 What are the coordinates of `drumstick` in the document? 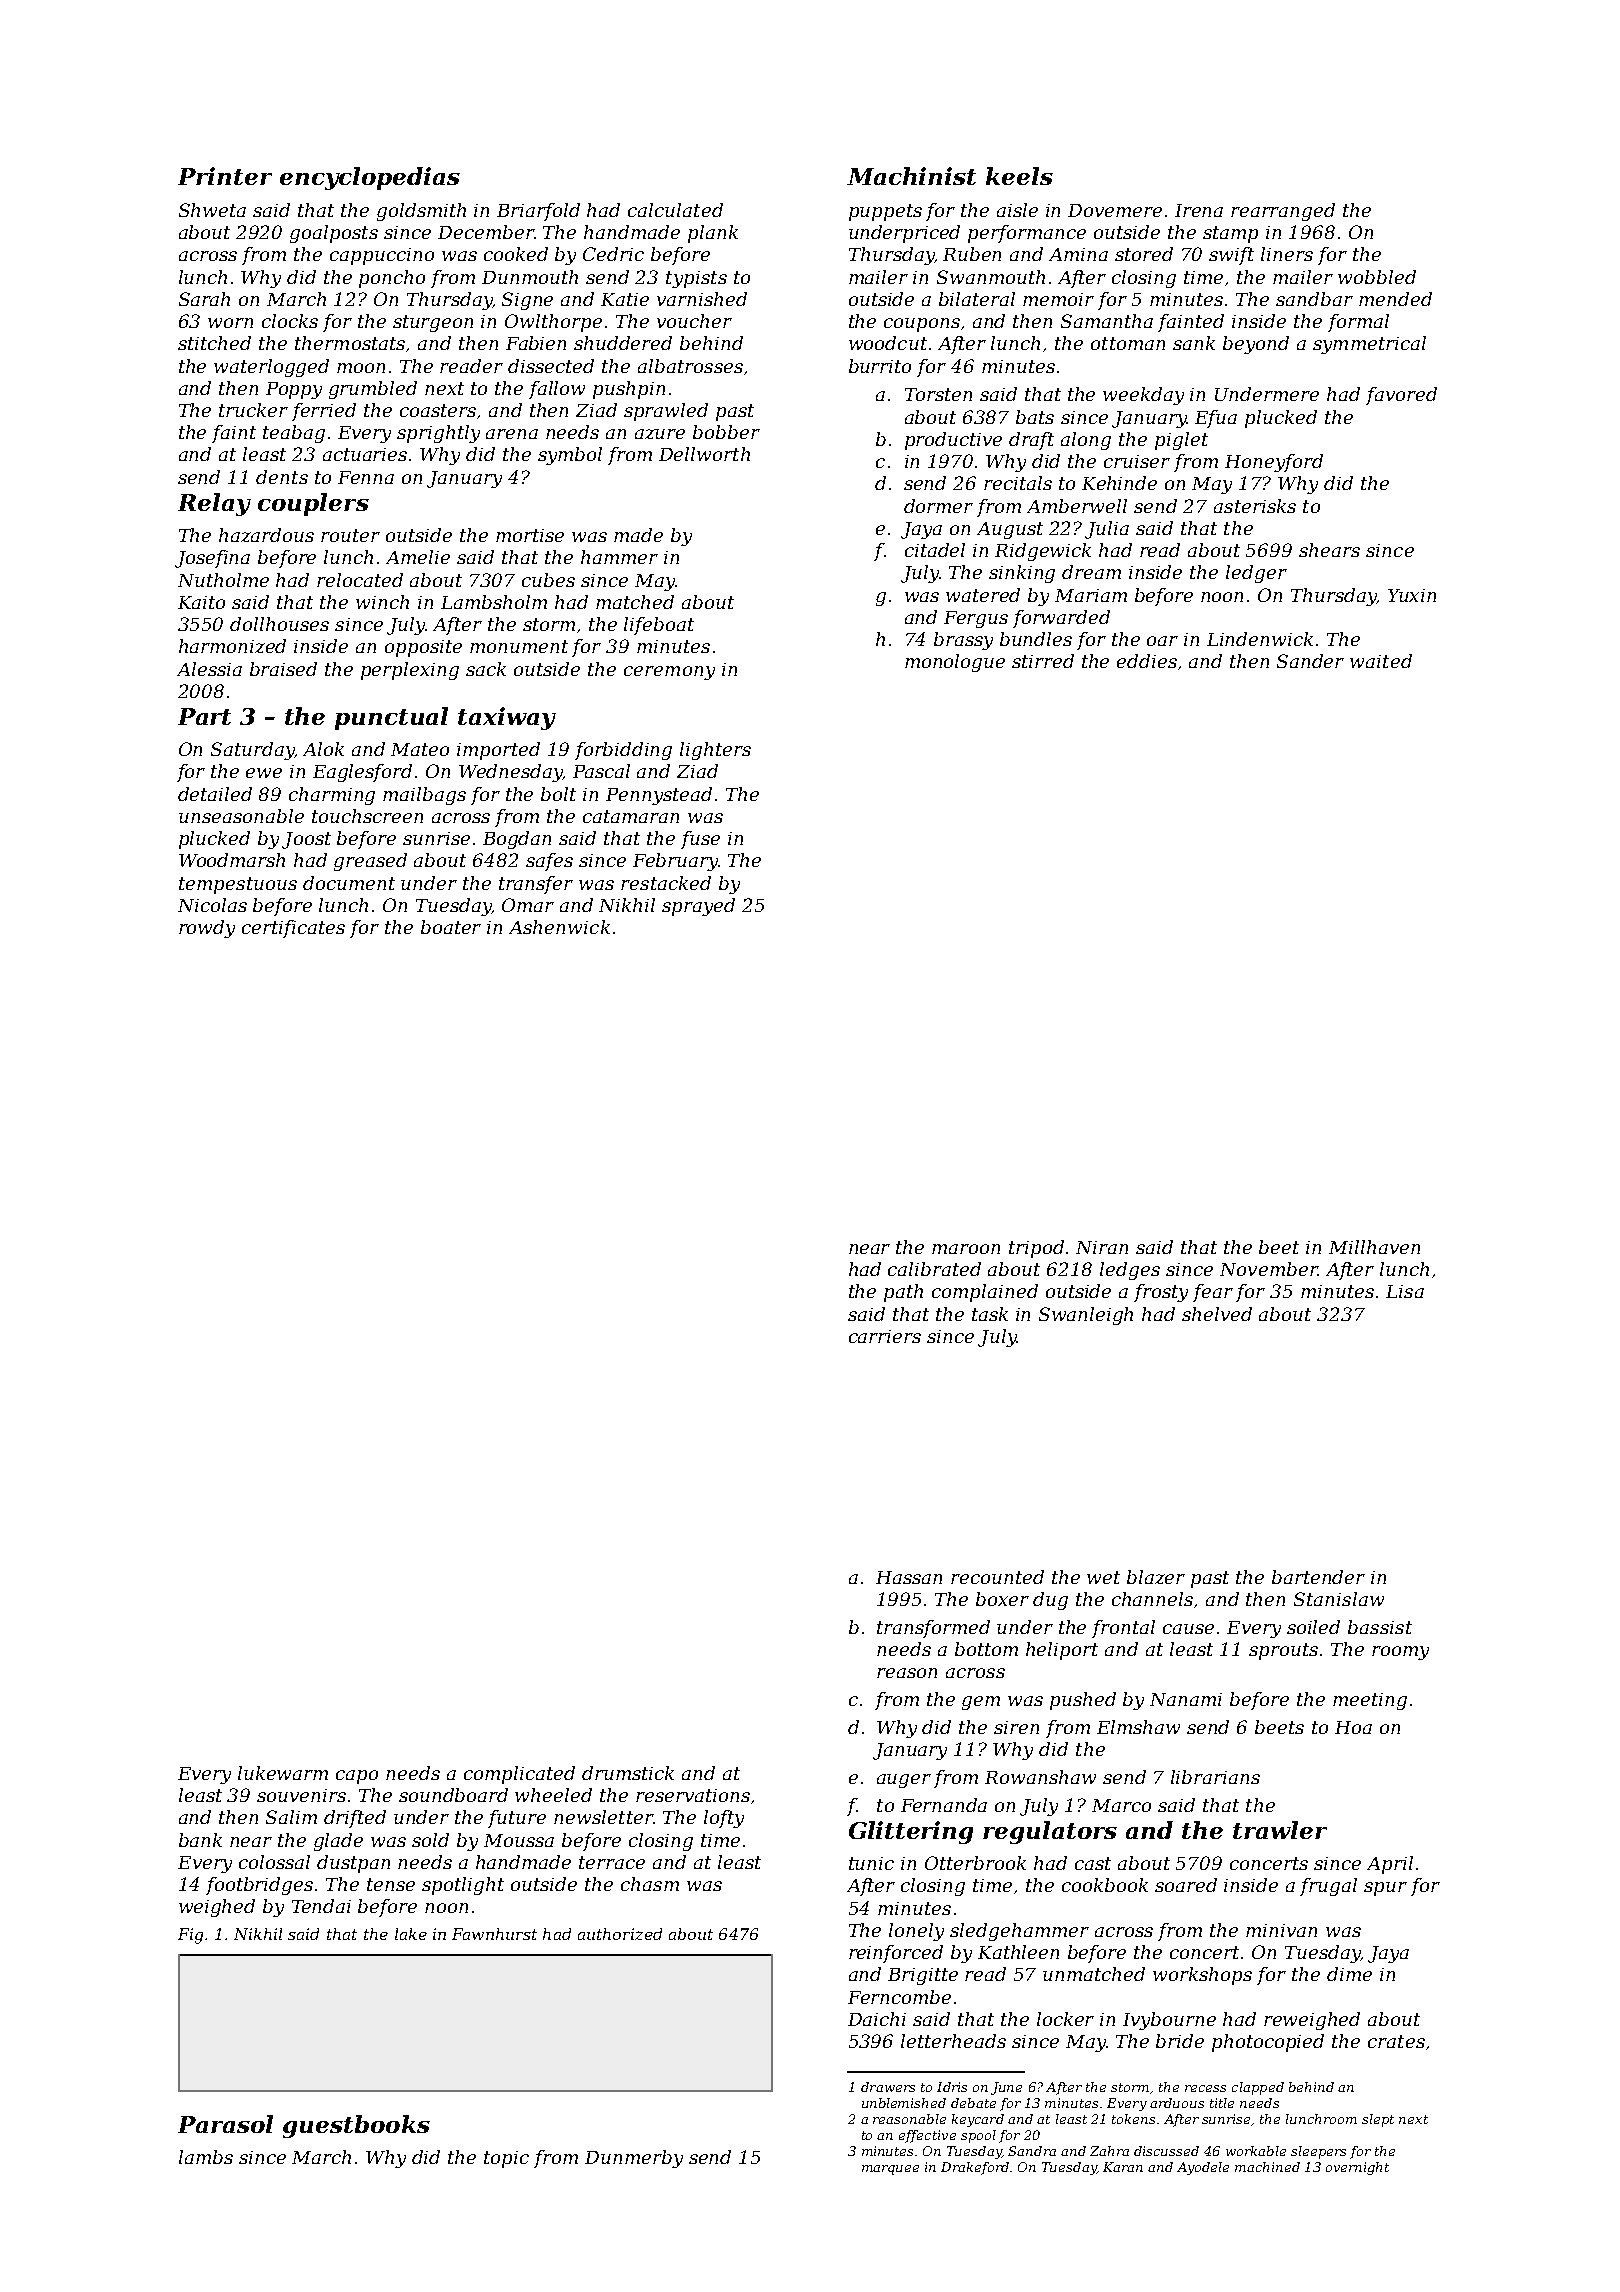 It's located at (628, 1773).
